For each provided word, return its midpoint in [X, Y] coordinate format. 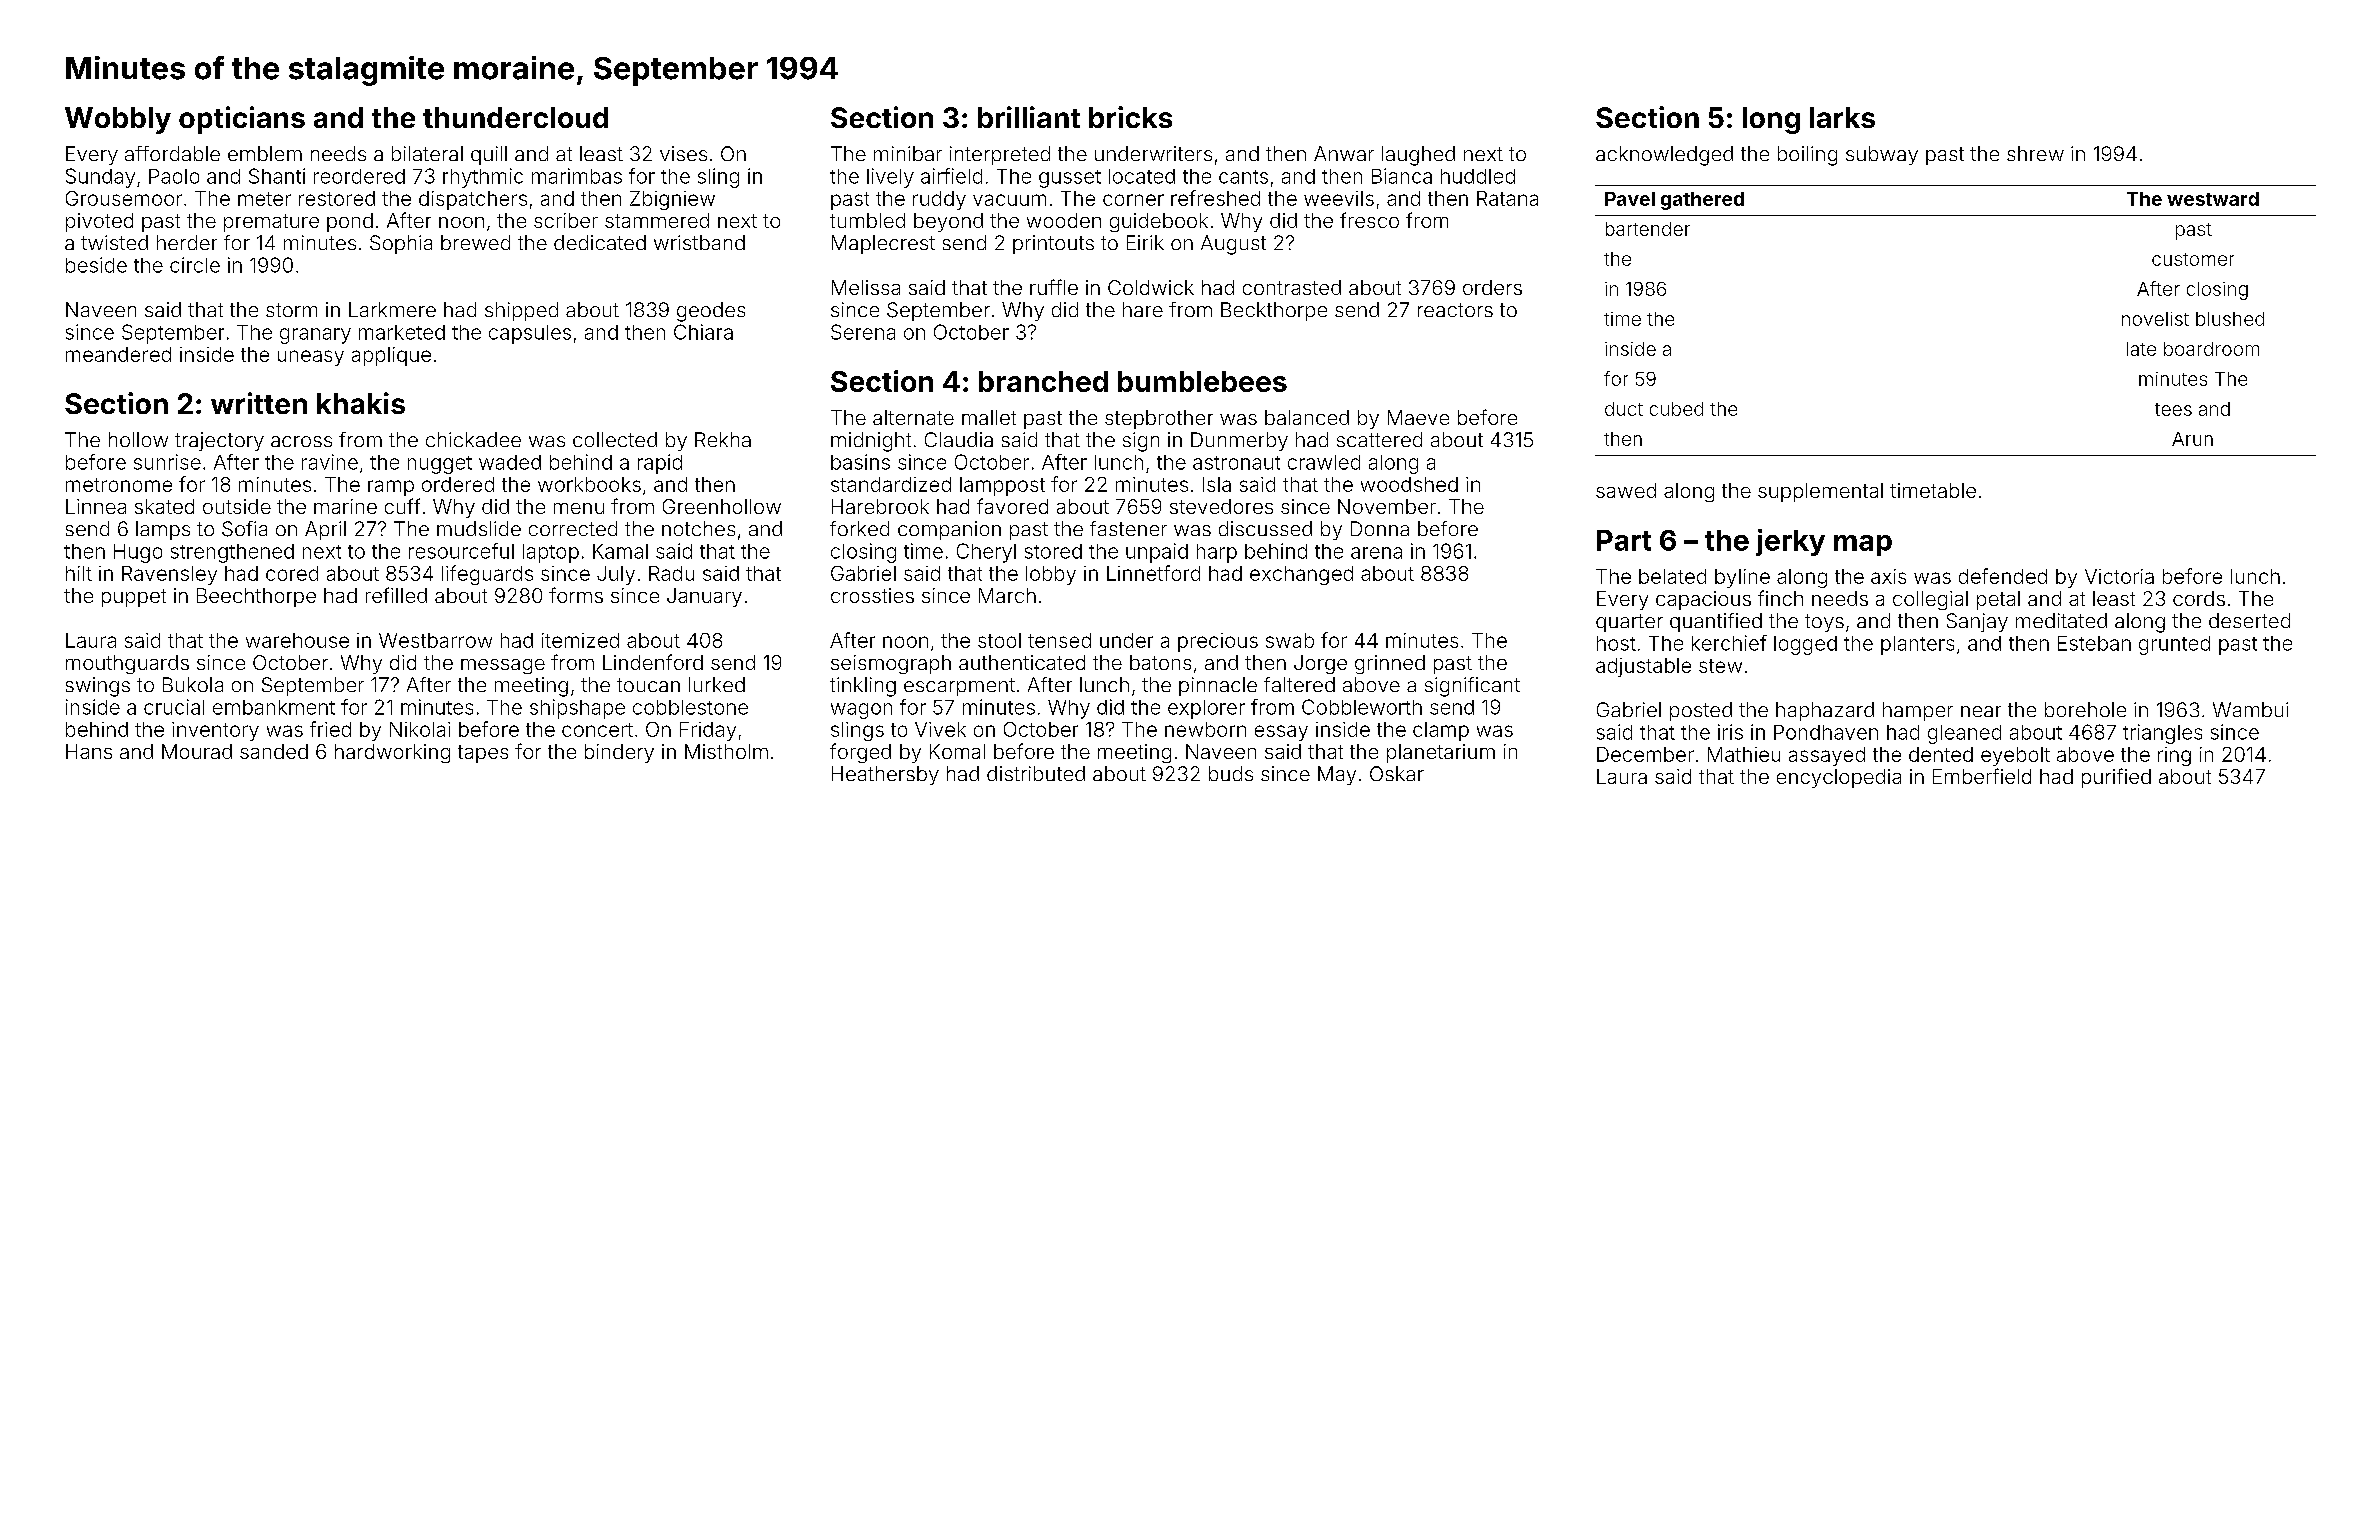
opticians [242, 120]
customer [2193, 259]
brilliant [1029, 117]
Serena [863, 332]
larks [1842, 117]
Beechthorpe [256, 597]
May [1337, 775]
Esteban [2094, 643]
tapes [483, 754]
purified [2116, 778]
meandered [118, 354]
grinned [1390, 664]
